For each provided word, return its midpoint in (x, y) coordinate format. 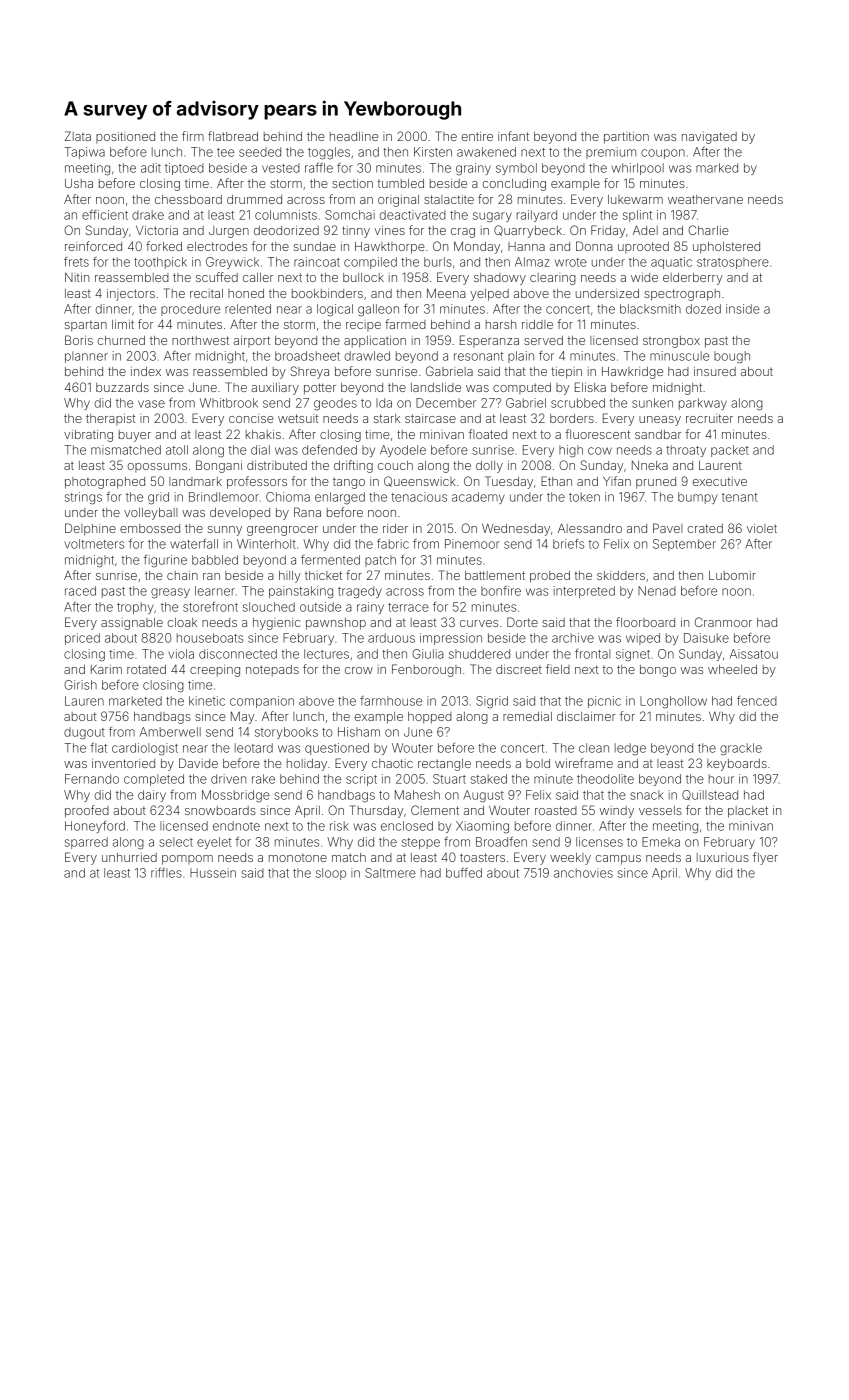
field (558, 669)
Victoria (157, 230)
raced (80, 591)
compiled (370, 263)
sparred (86, 843)
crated (705, 528)
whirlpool (638, 169)
